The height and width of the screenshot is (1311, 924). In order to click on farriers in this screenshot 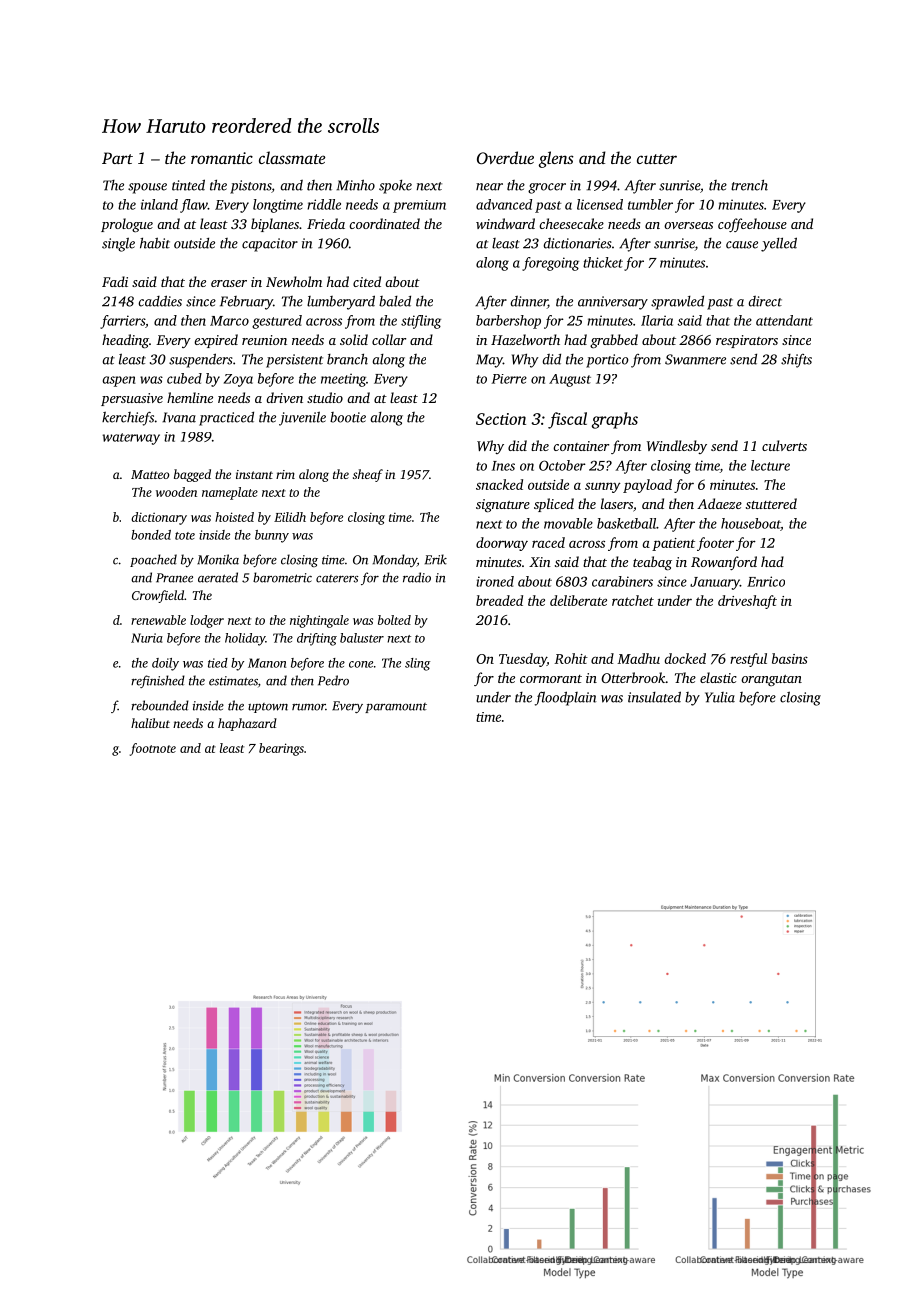, I will do `click(122, 322)`.
